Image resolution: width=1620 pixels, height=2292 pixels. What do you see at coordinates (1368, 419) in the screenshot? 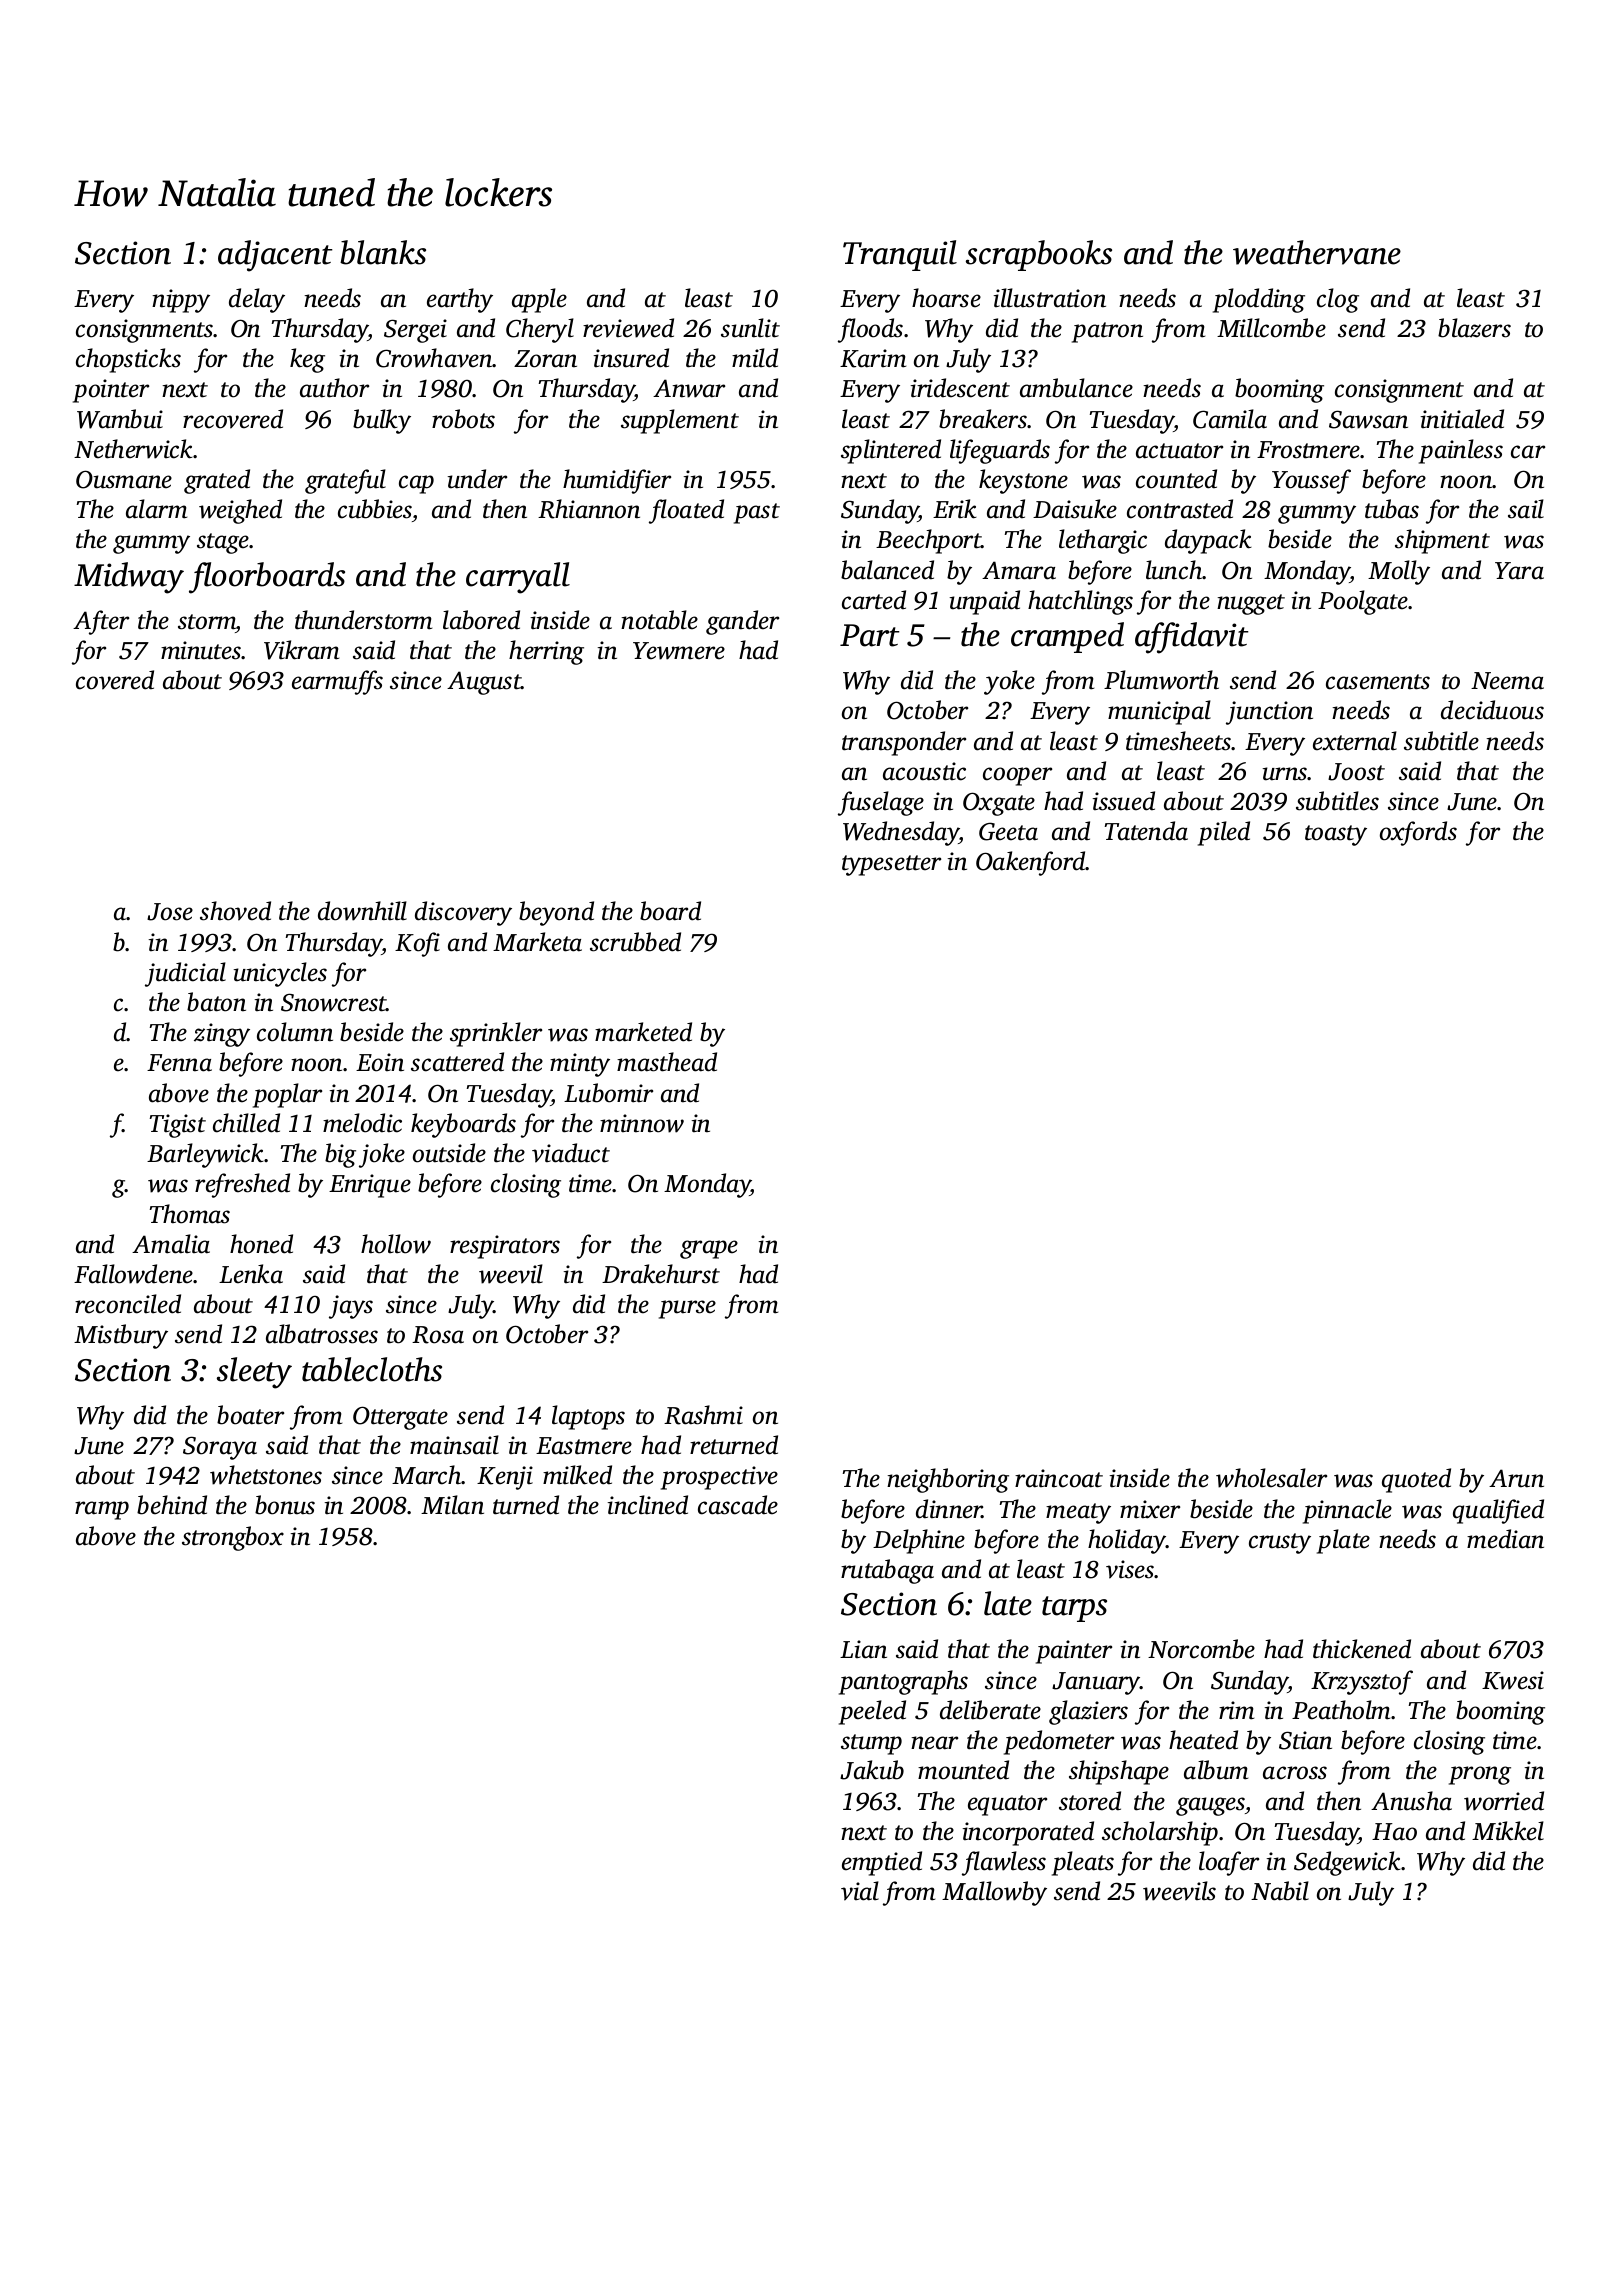
I see `Sawsan` at bounding box center [1368, 419].
